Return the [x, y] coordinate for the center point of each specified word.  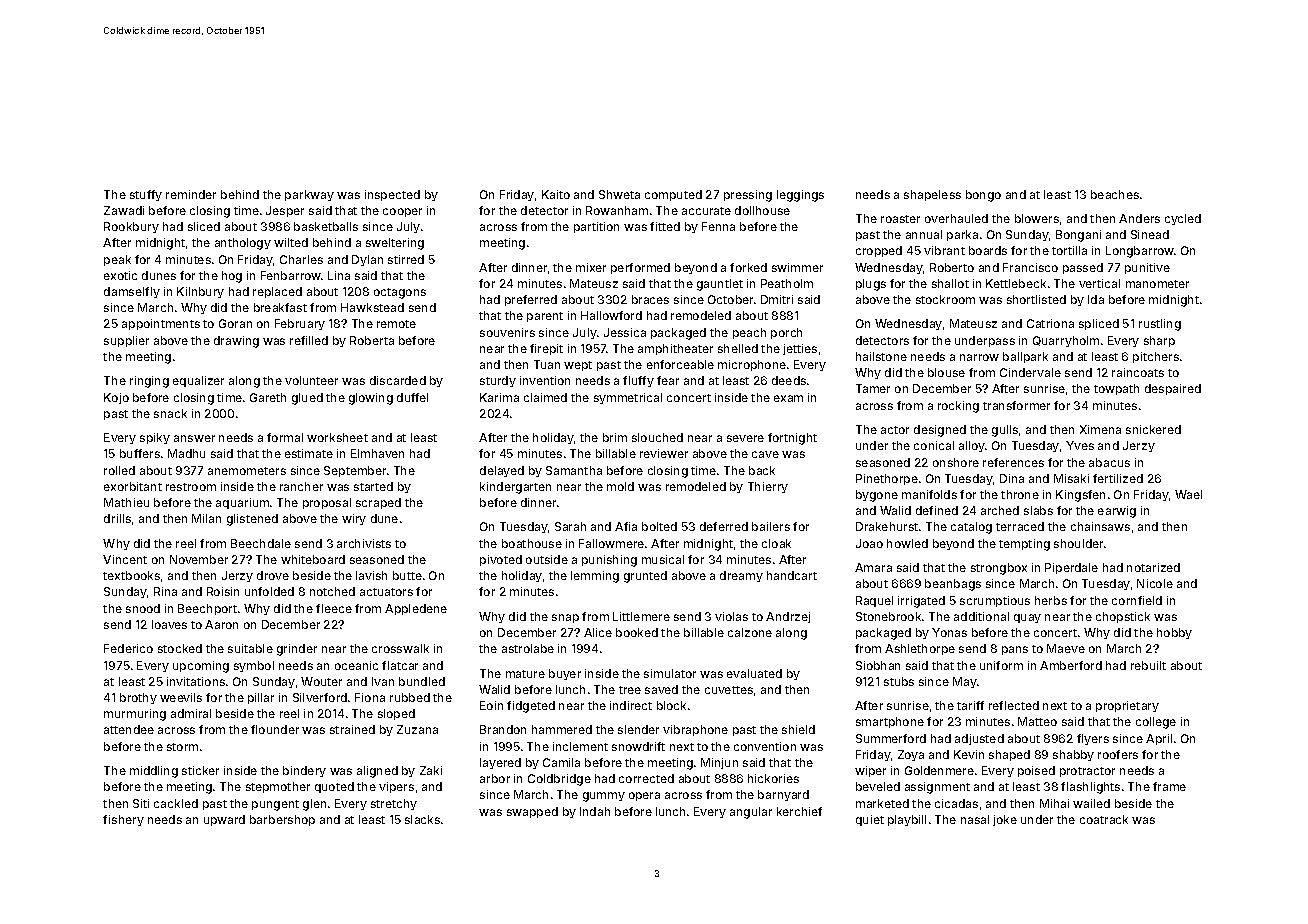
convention [765, 746]
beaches [1115, 194]
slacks [422, 819]
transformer [1016, 405]
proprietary [1127, 706]
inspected [392, 195]
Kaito [556, 194]
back [762, 470]
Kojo [116, 398]
